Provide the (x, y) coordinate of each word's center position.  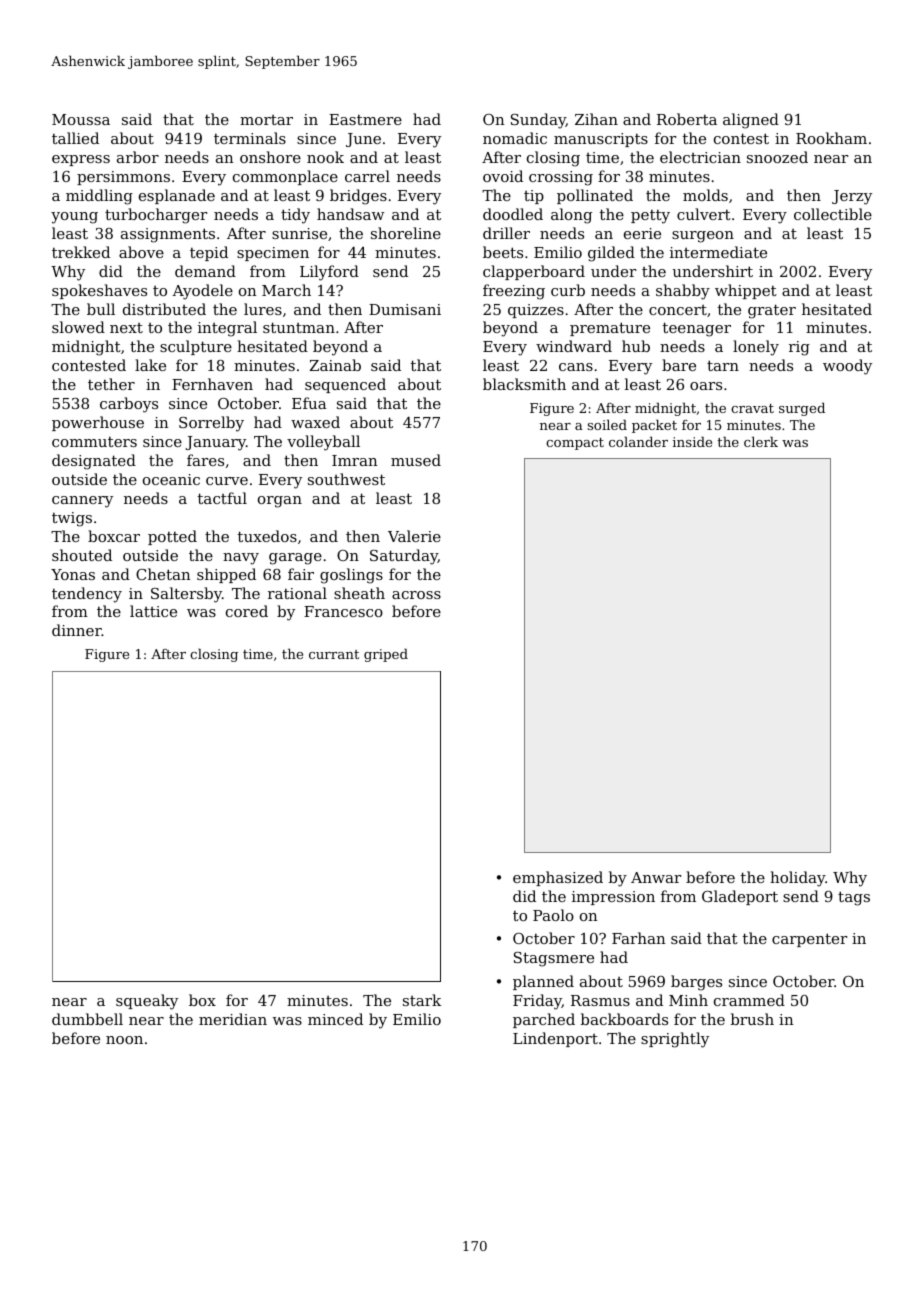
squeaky (147, 1002)
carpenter (809, 940)
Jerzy (852, 197)
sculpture (196, 347)
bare (679, 365)
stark (422, 1000)
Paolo (553, 915)
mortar (266, 120)
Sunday (538, 121)
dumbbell (87, 1019)
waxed (315, 422)
